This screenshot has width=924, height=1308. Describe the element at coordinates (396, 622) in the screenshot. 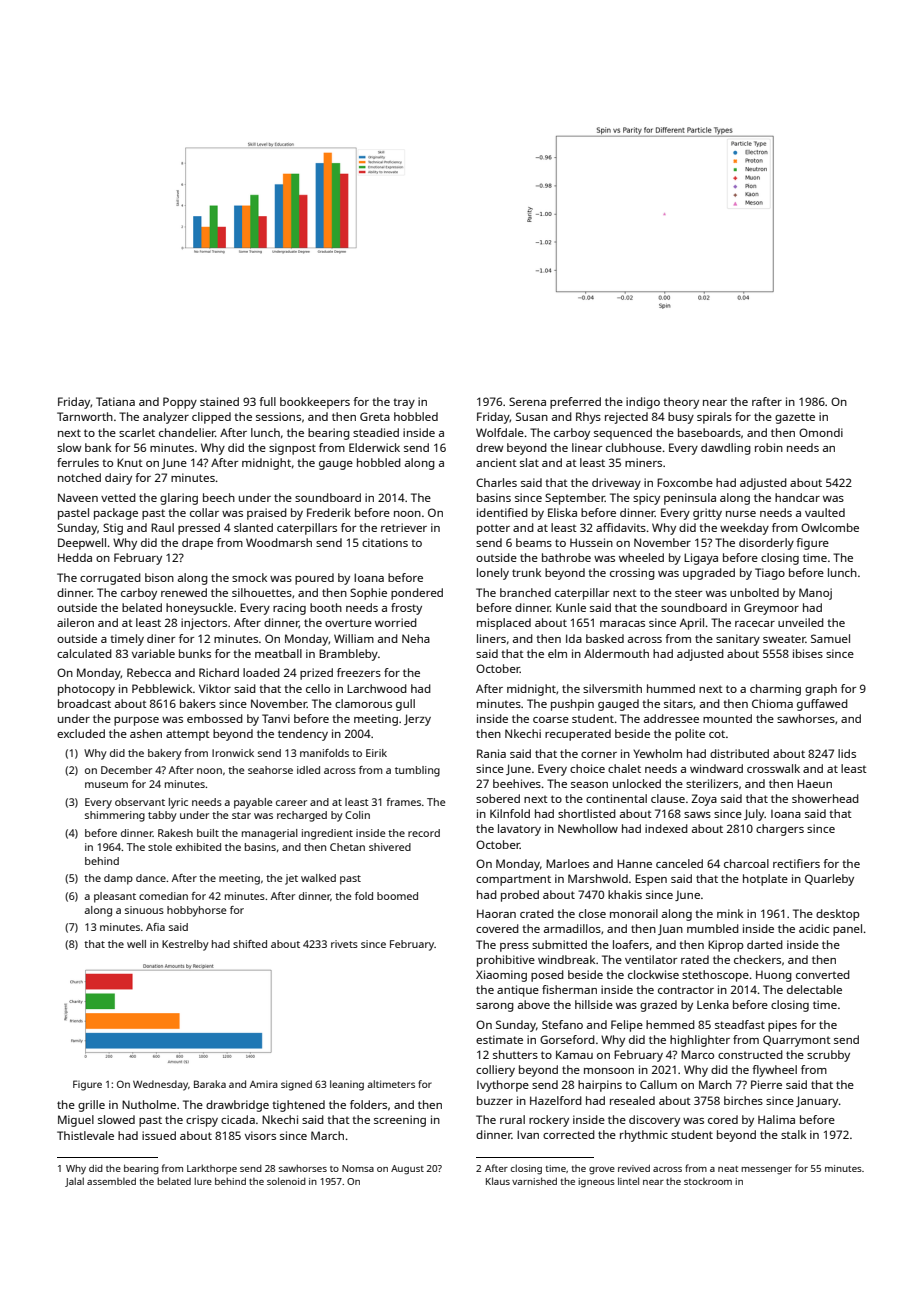

I see `worried` at that location.
